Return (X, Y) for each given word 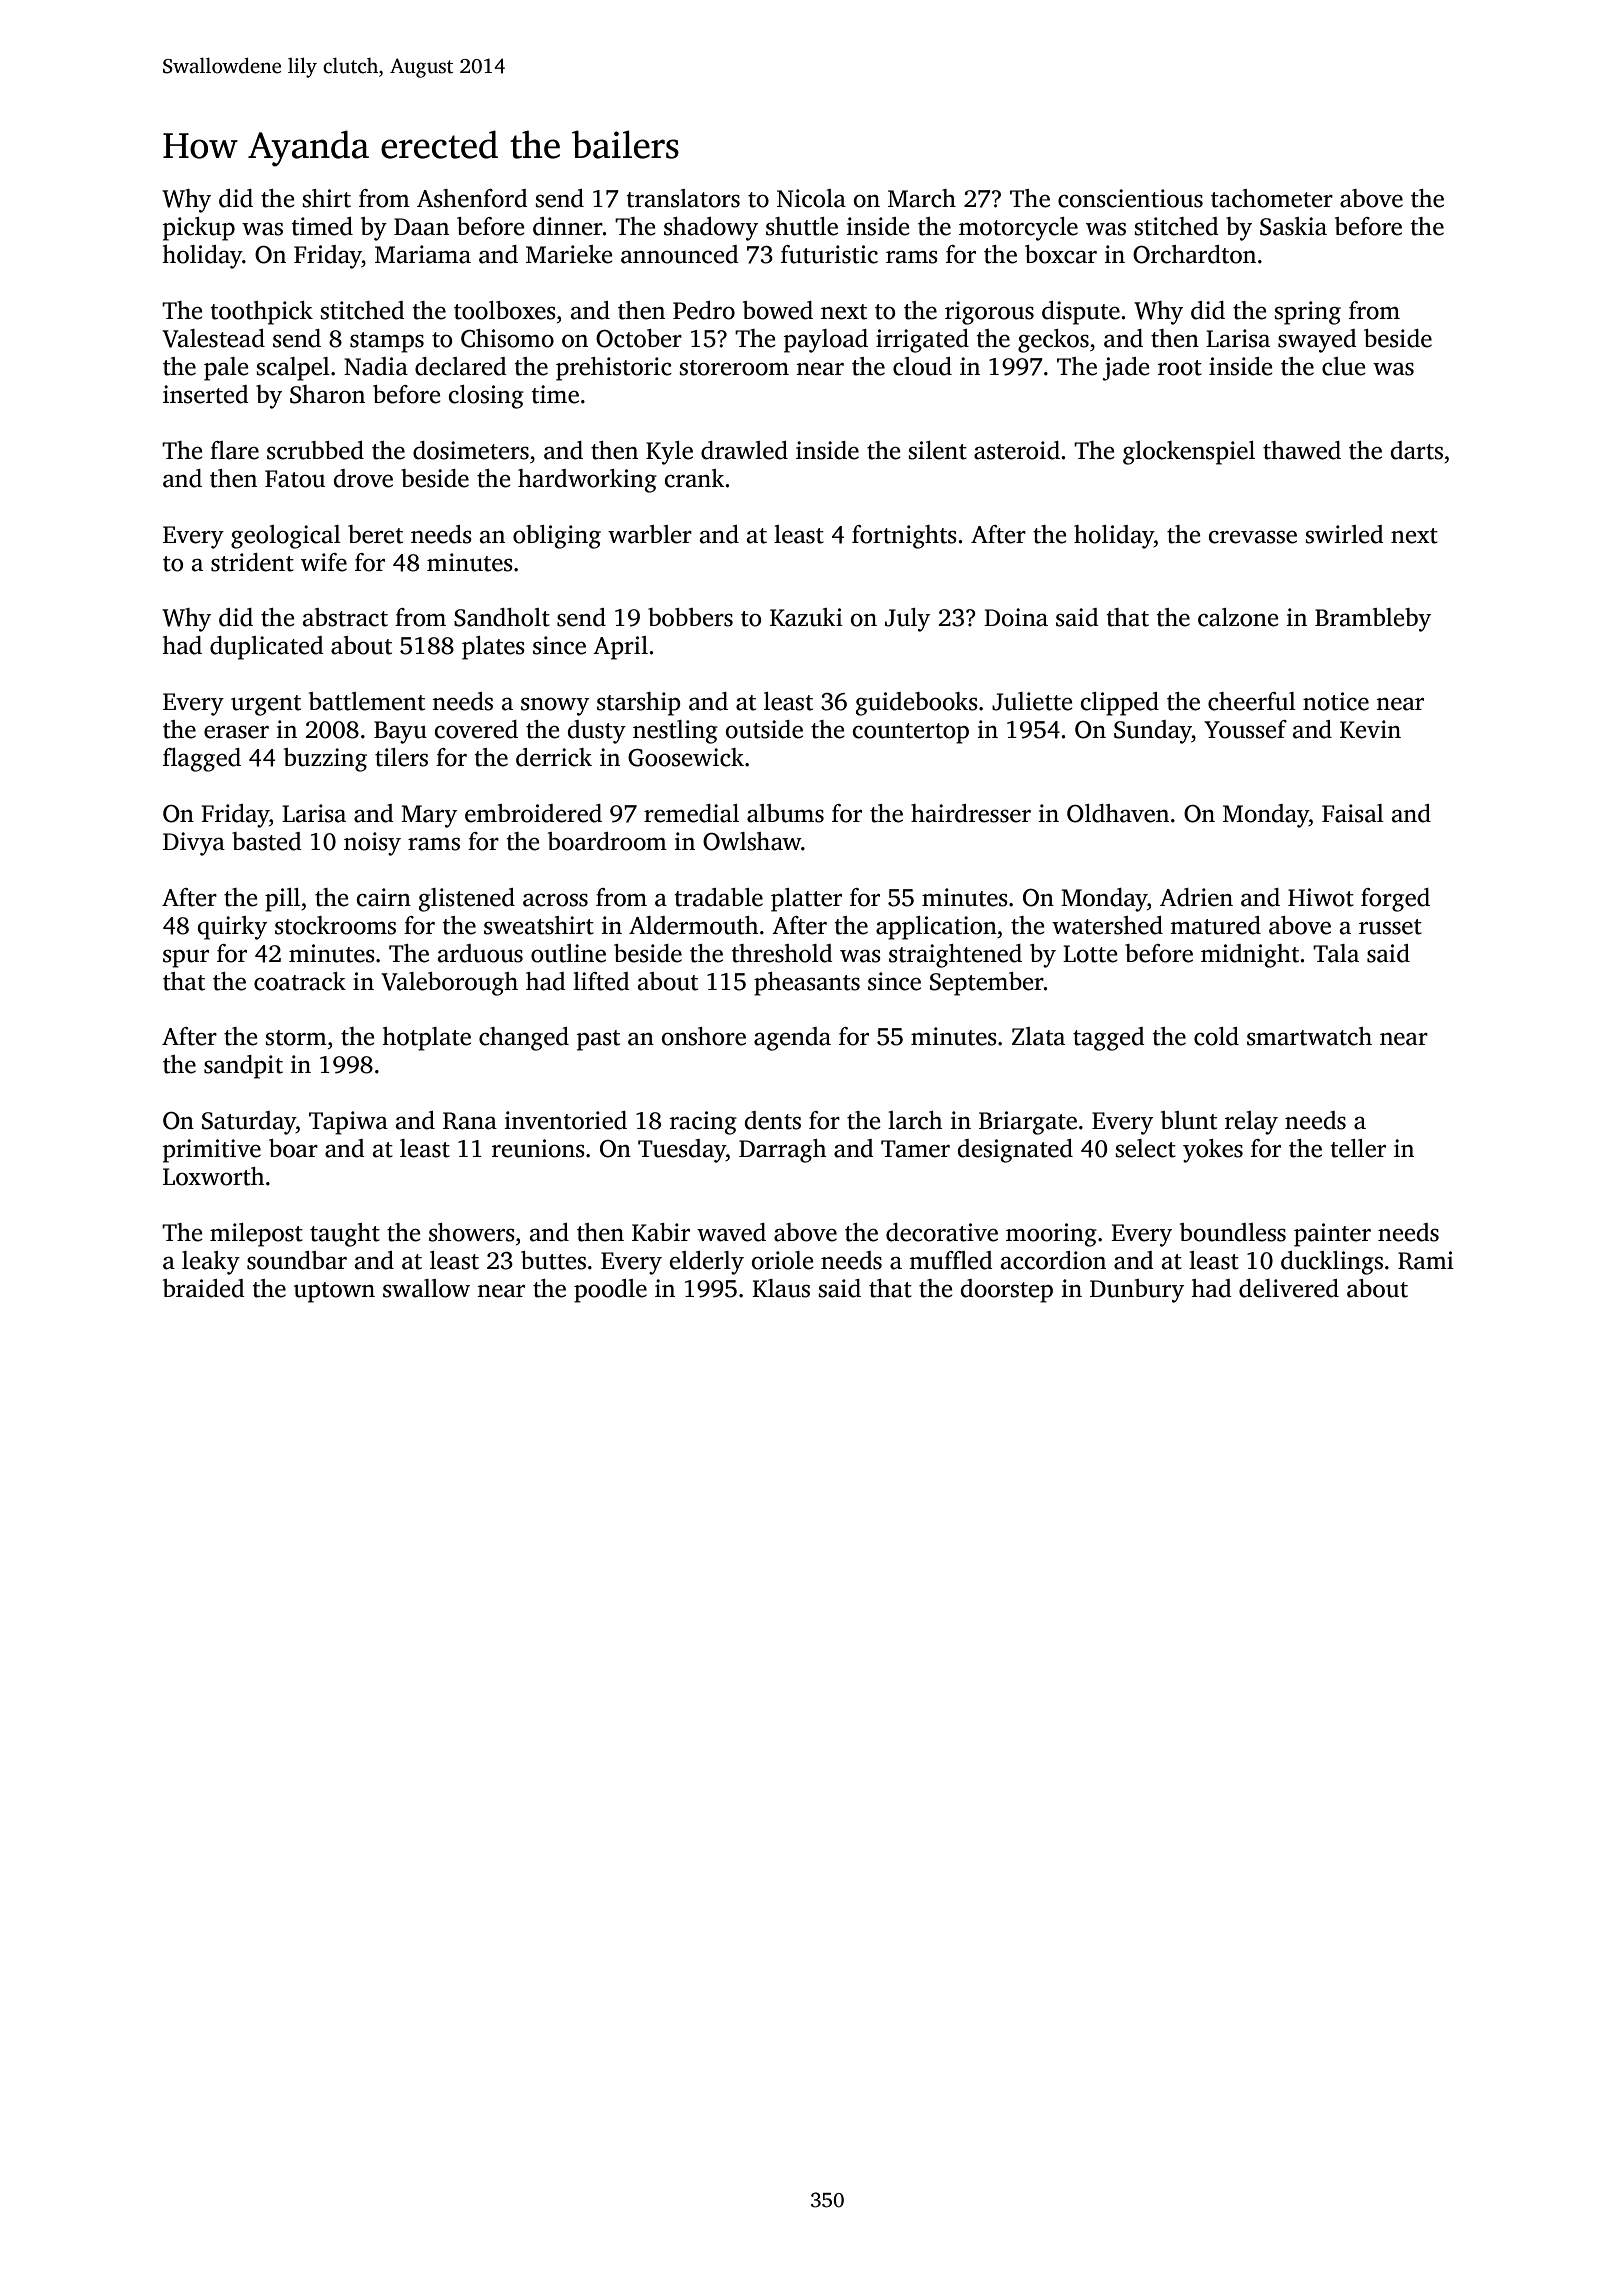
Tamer (915, 1149)
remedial (691, 813)
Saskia (1293, 226)
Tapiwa (348, 1123)
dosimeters (471, 450)
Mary (429, 816)
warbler (650, 534)
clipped (1120, 704)
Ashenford (472, 198)
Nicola (811, 198)
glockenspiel (1189, 453)
